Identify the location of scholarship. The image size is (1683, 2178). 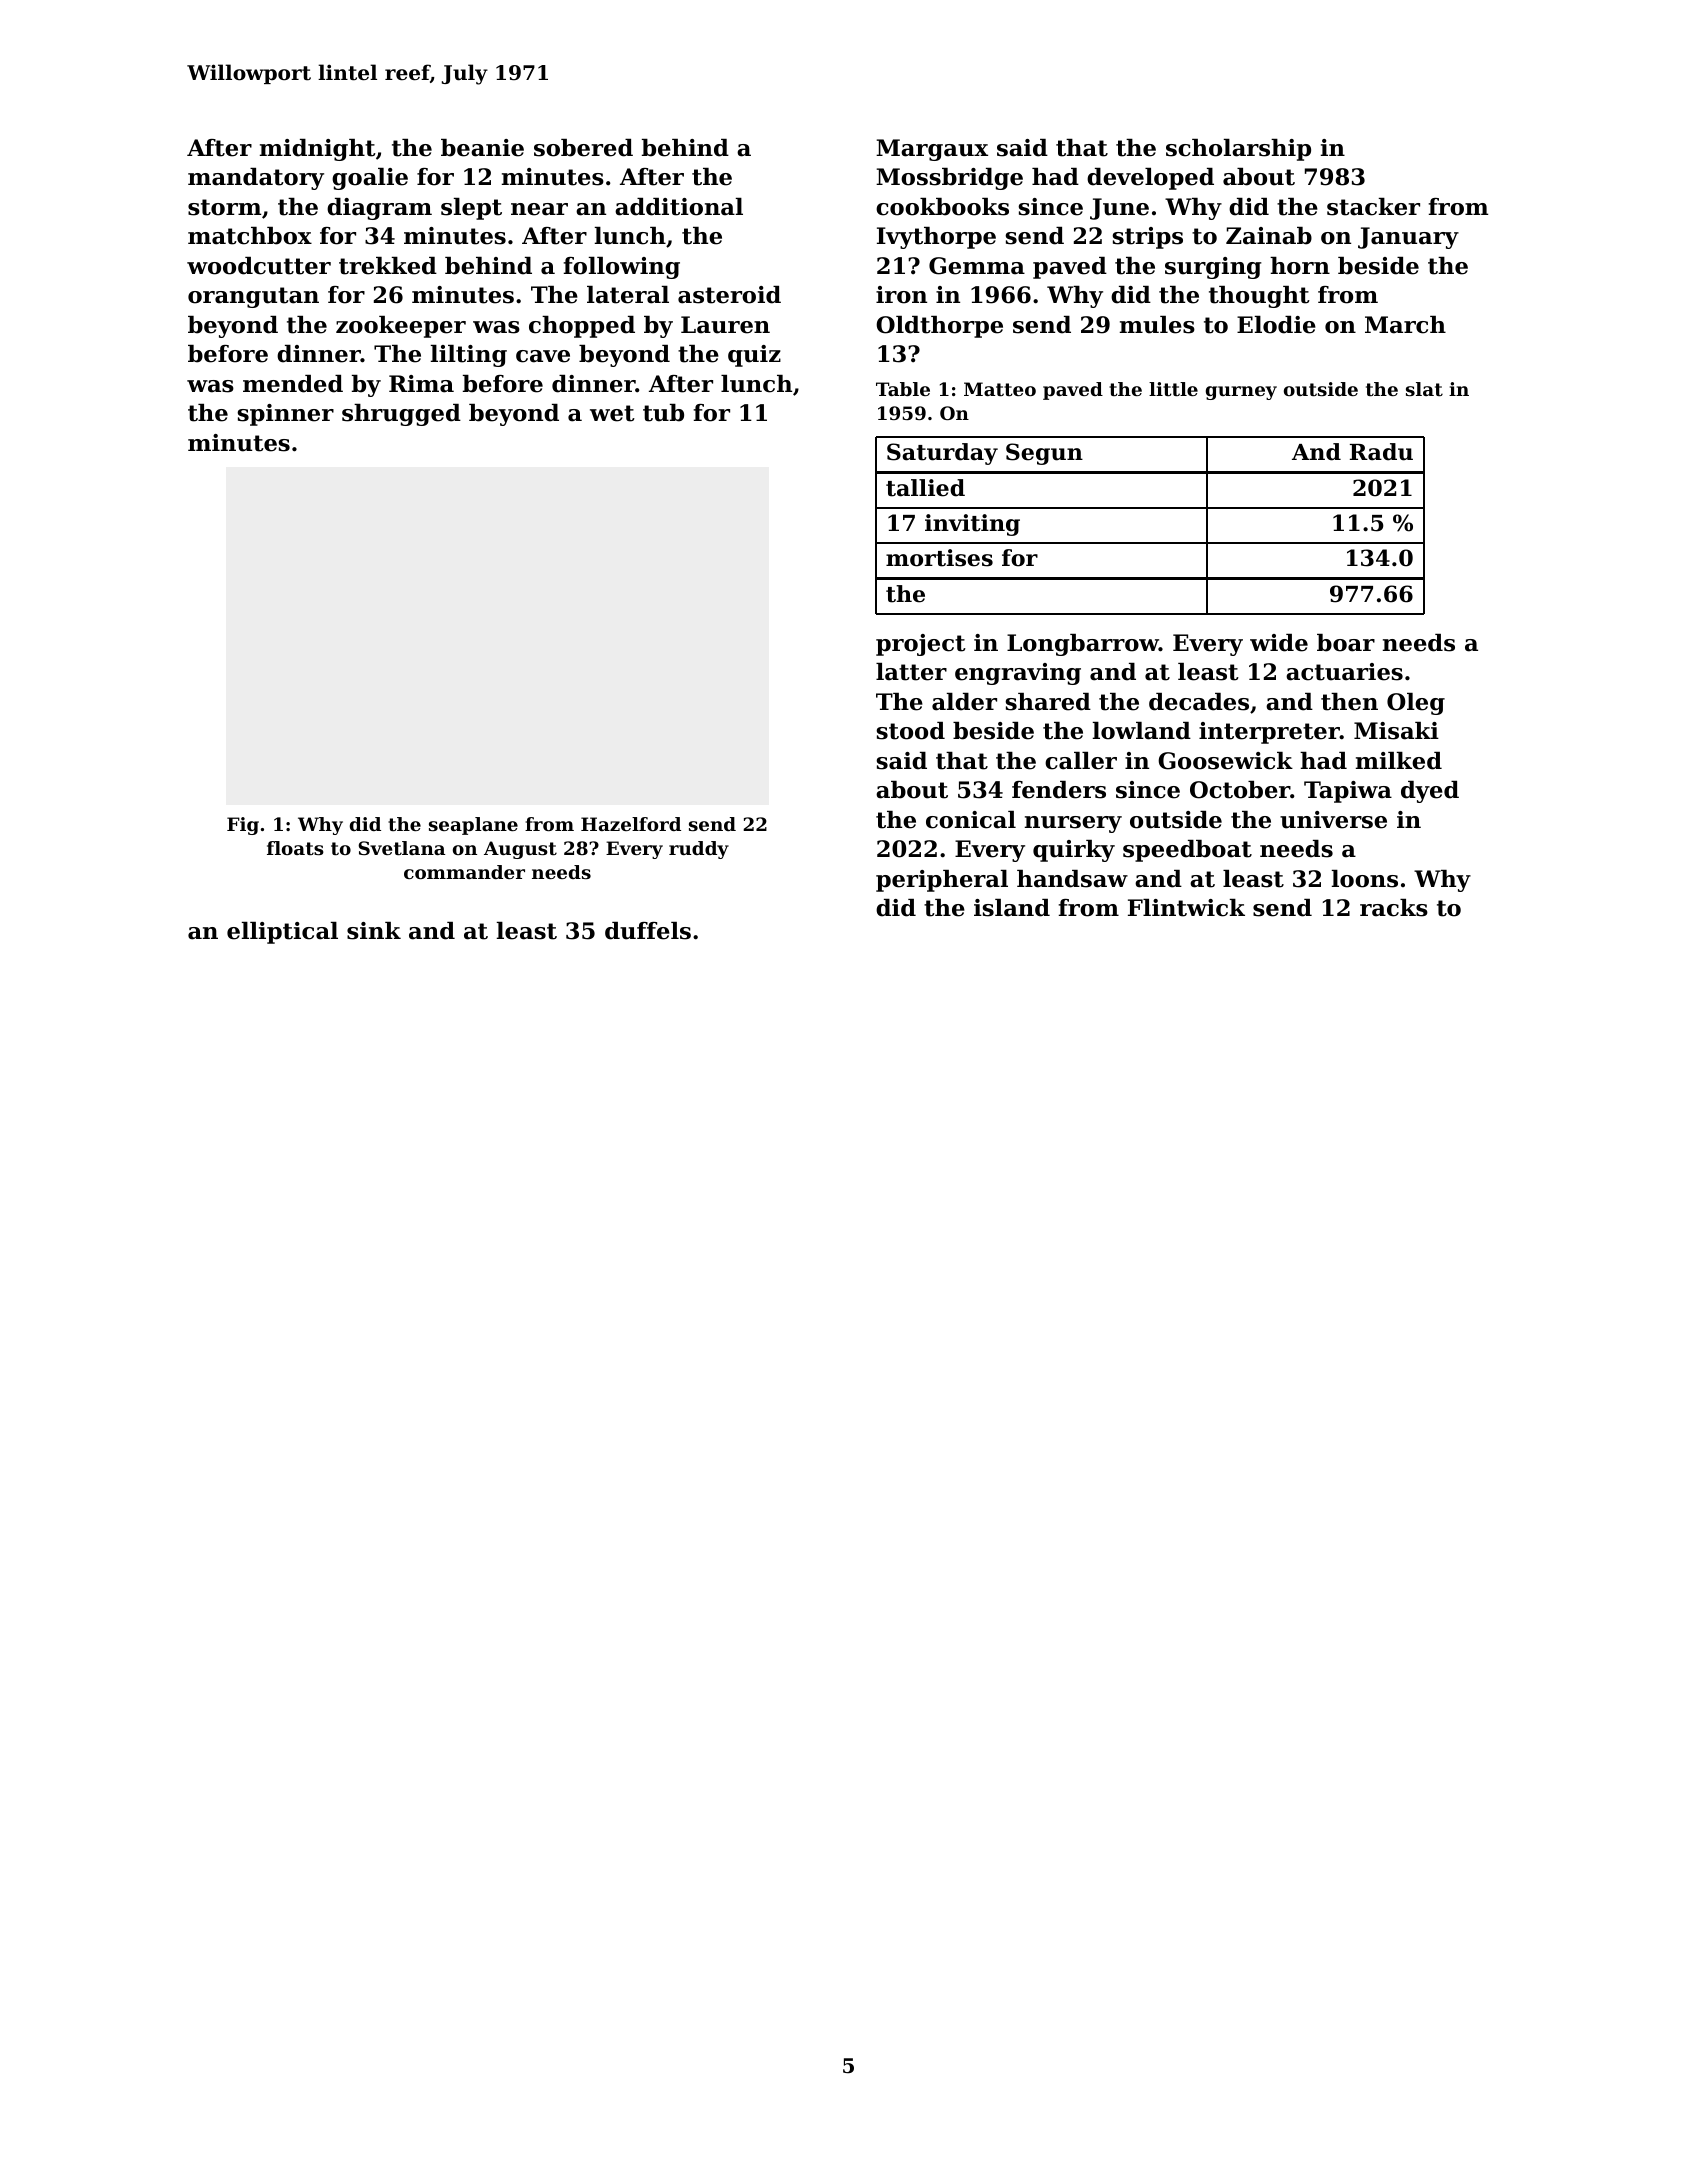
(1238, 150).
